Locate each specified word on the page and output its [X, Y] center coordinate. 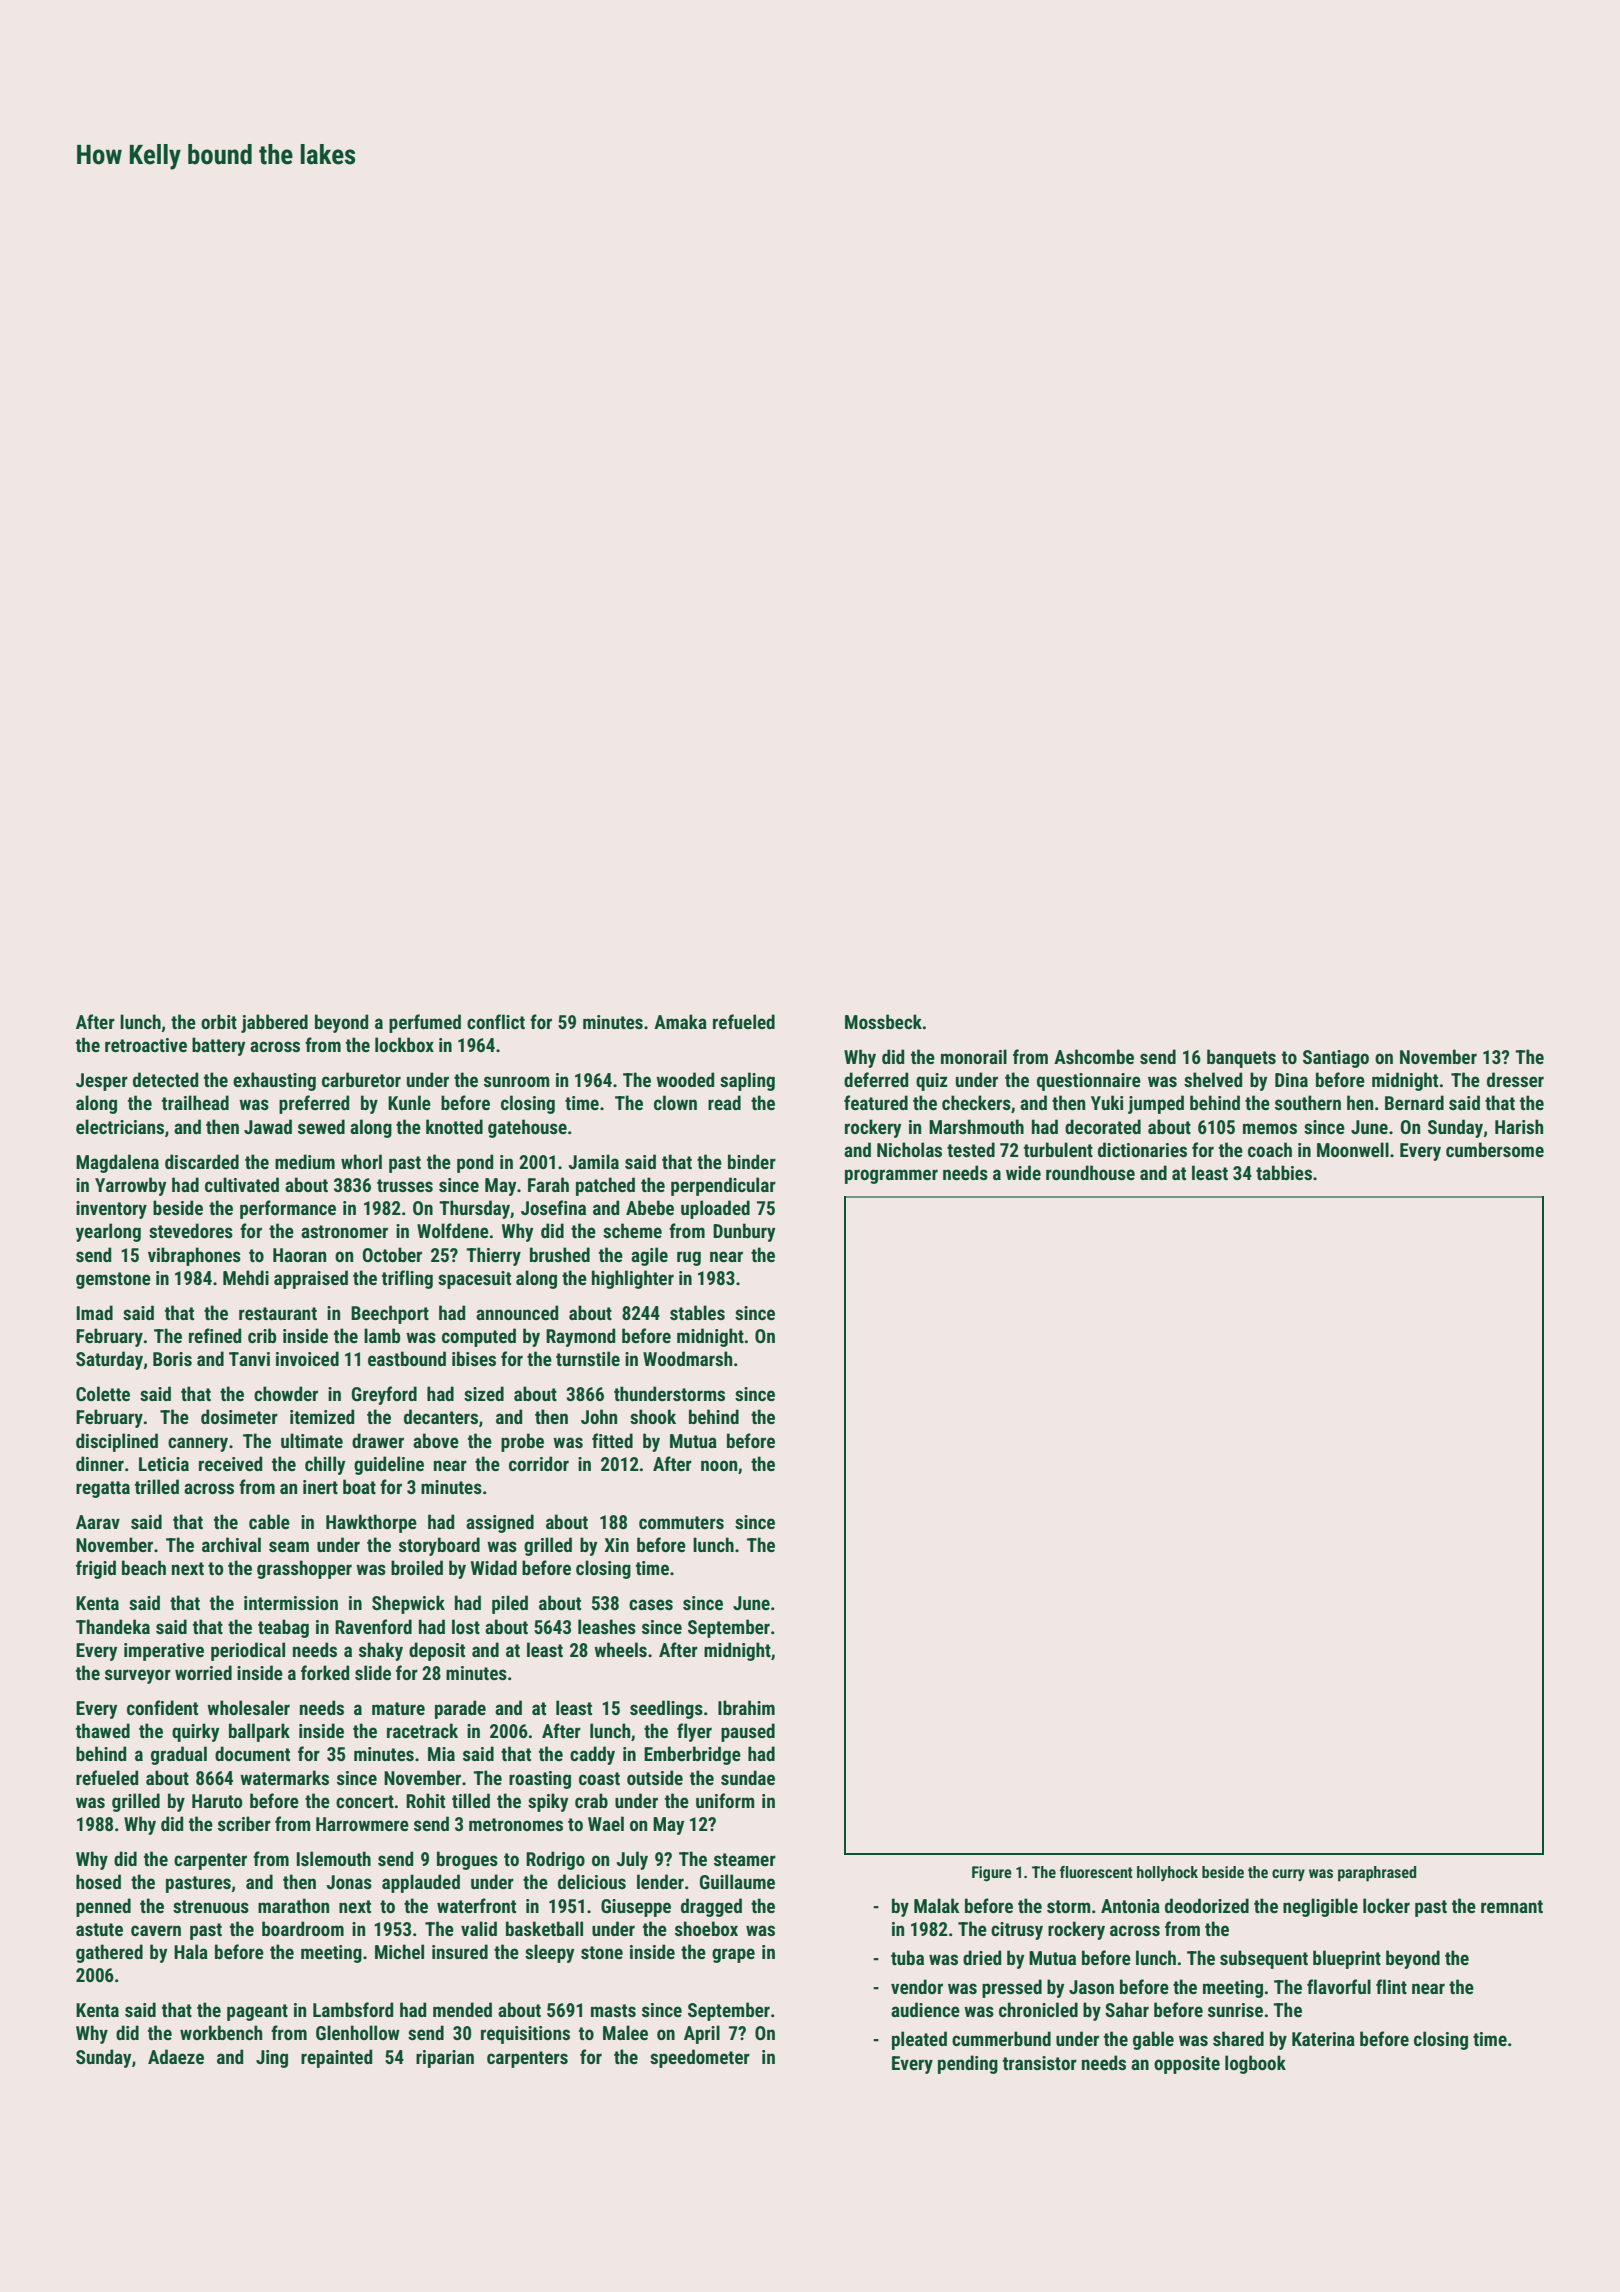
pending [968, 2064]
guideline [389, 1465]
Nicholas [909, 1149]
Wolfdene [453, 1230]
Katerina [1323, 2039]
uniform [725, 1800]
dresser [1515, 1079]
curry [1288, 1875]
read [724, 1102]
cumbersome [1495, 1149]
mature [398, 1708]
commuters [681, 1522]
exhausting [274, 1081]
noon [719, 1465]
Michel [399, 1951]
